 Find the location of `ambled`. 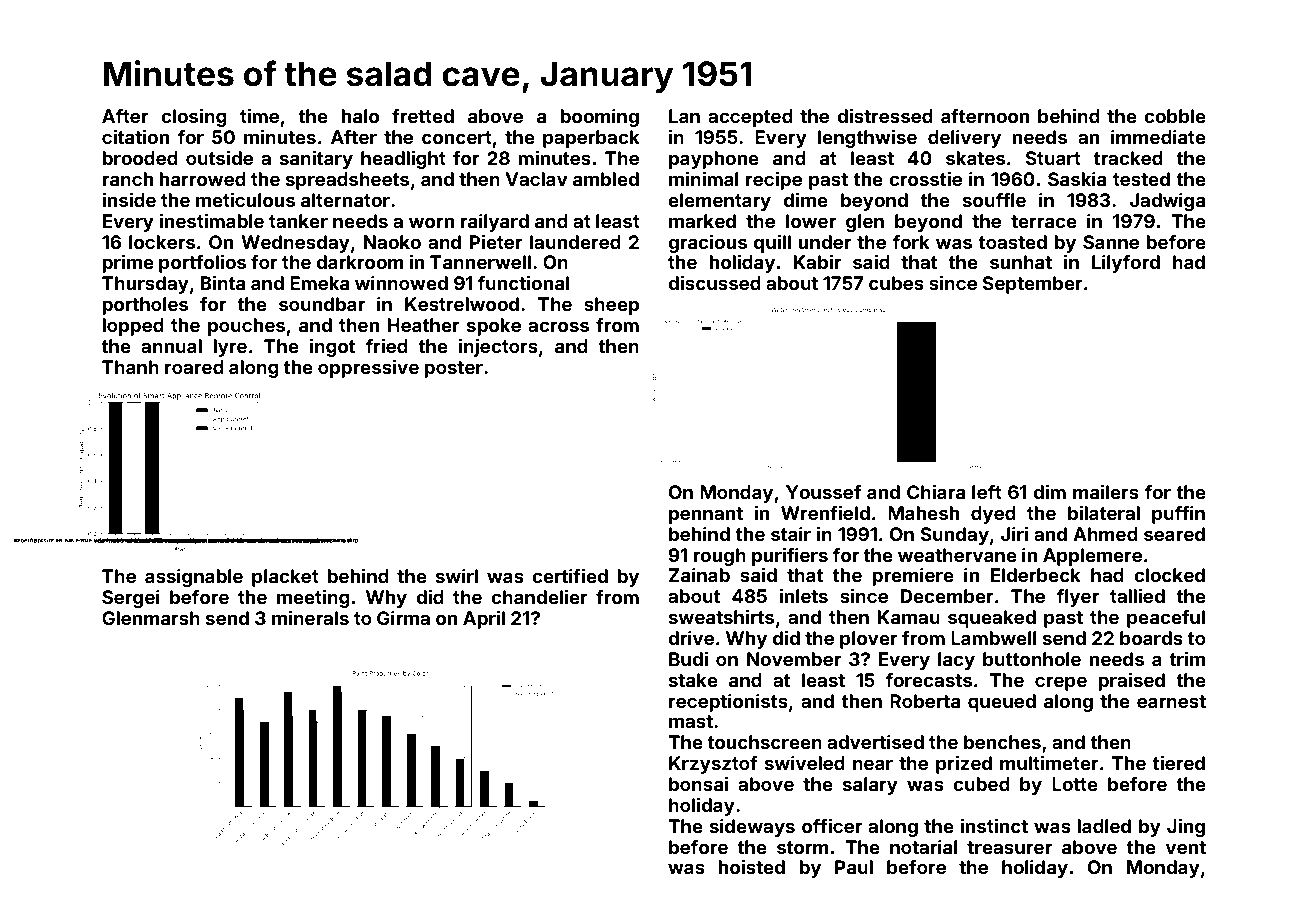

ambled is located at coordinates (606, 179).
